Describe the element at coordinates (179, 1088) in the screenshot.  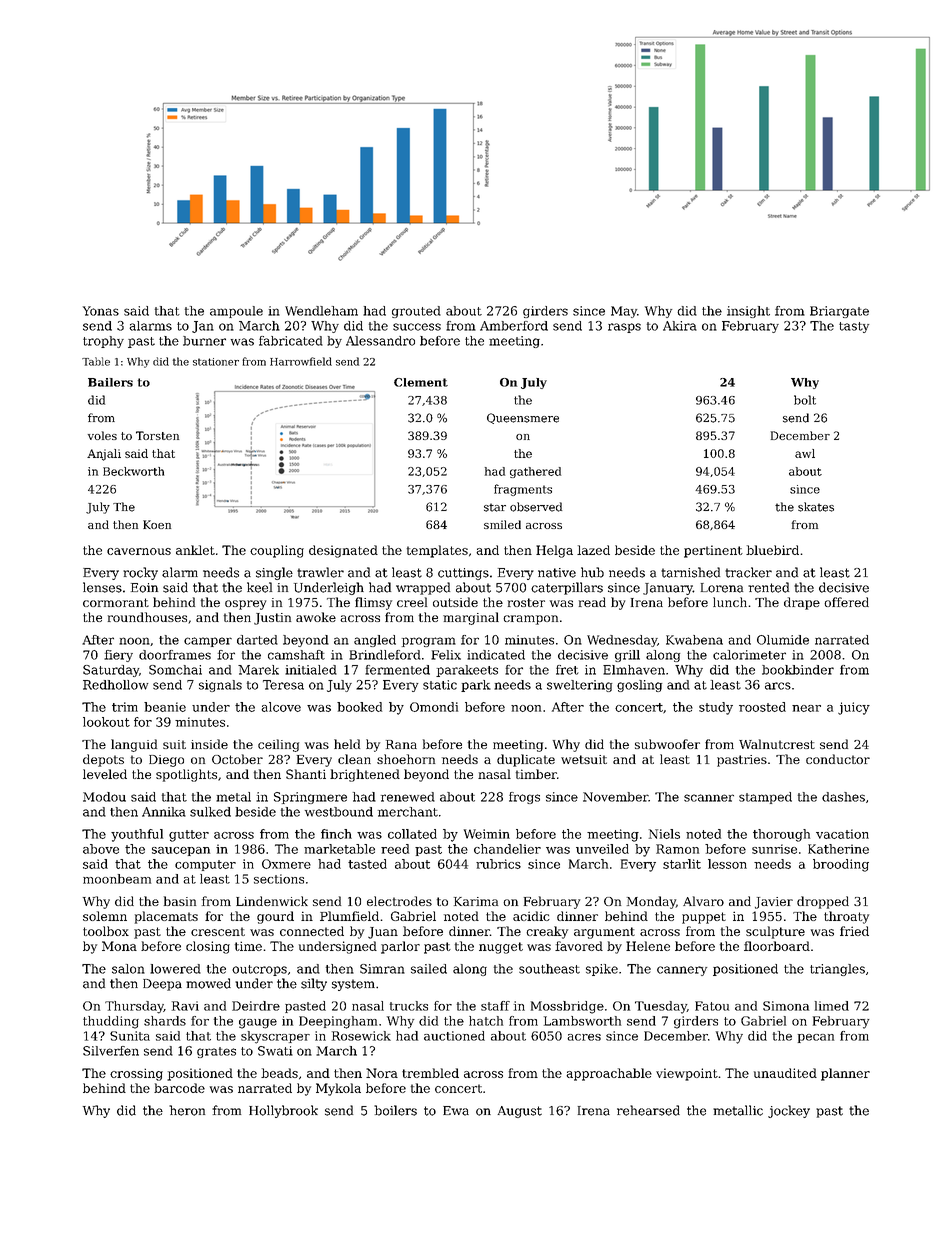
I see `barcode` at that location.
